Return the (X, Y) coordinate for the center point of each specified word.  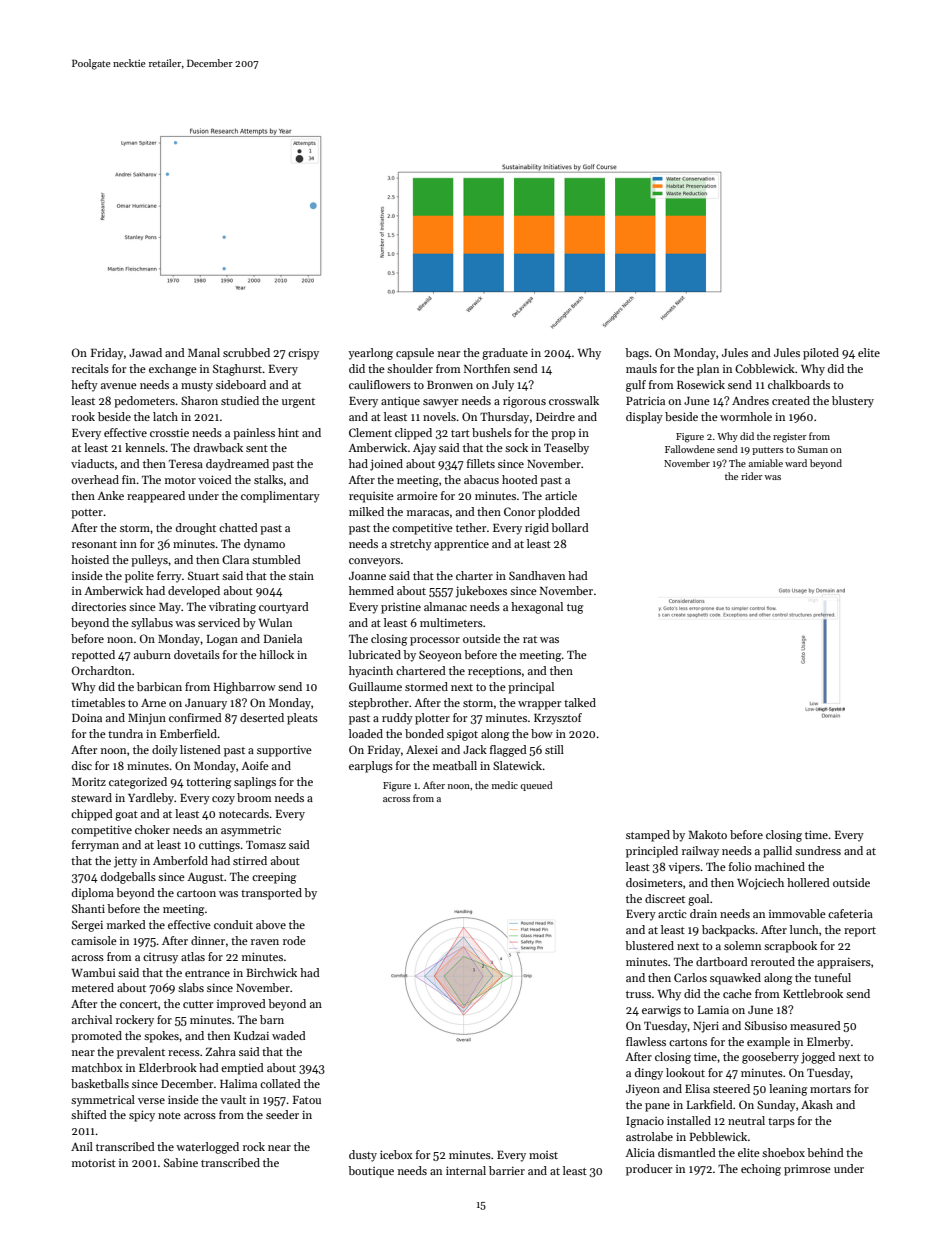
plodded (559, 513)
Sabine (181, 1162)
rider (752, 476)
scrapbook (790, 947)
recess (184, 1053)
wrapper (539, 705)
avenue (119, 386)
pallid (777, 852)
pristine (401, 608)
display (644, 418)
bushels (492, 432)
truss (638, 994)
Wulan (275, 622)
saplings (255, 783)
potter (87, 514)
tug (575, 609)
